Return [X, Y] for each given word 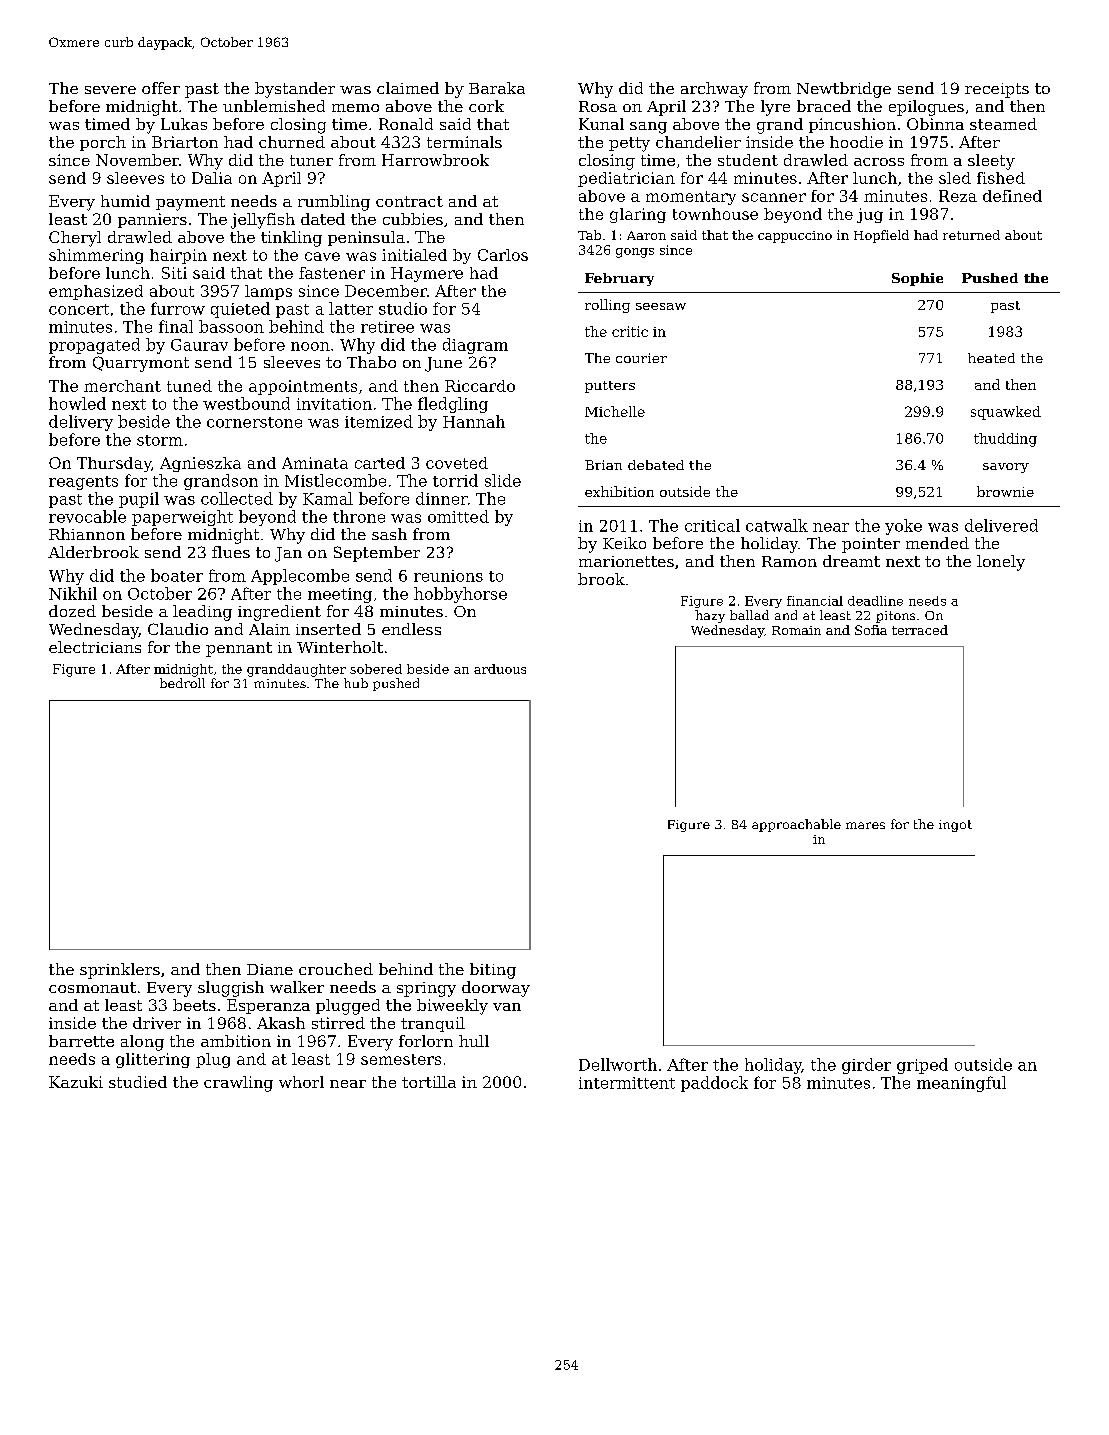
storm [160, 440]
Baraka [497, 88]
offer [161, 88]
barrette [81, 1041]
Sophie [917, 279]
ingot [955, 826]
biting [493, 971]
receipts [997, 90]
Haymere [427, 274]
